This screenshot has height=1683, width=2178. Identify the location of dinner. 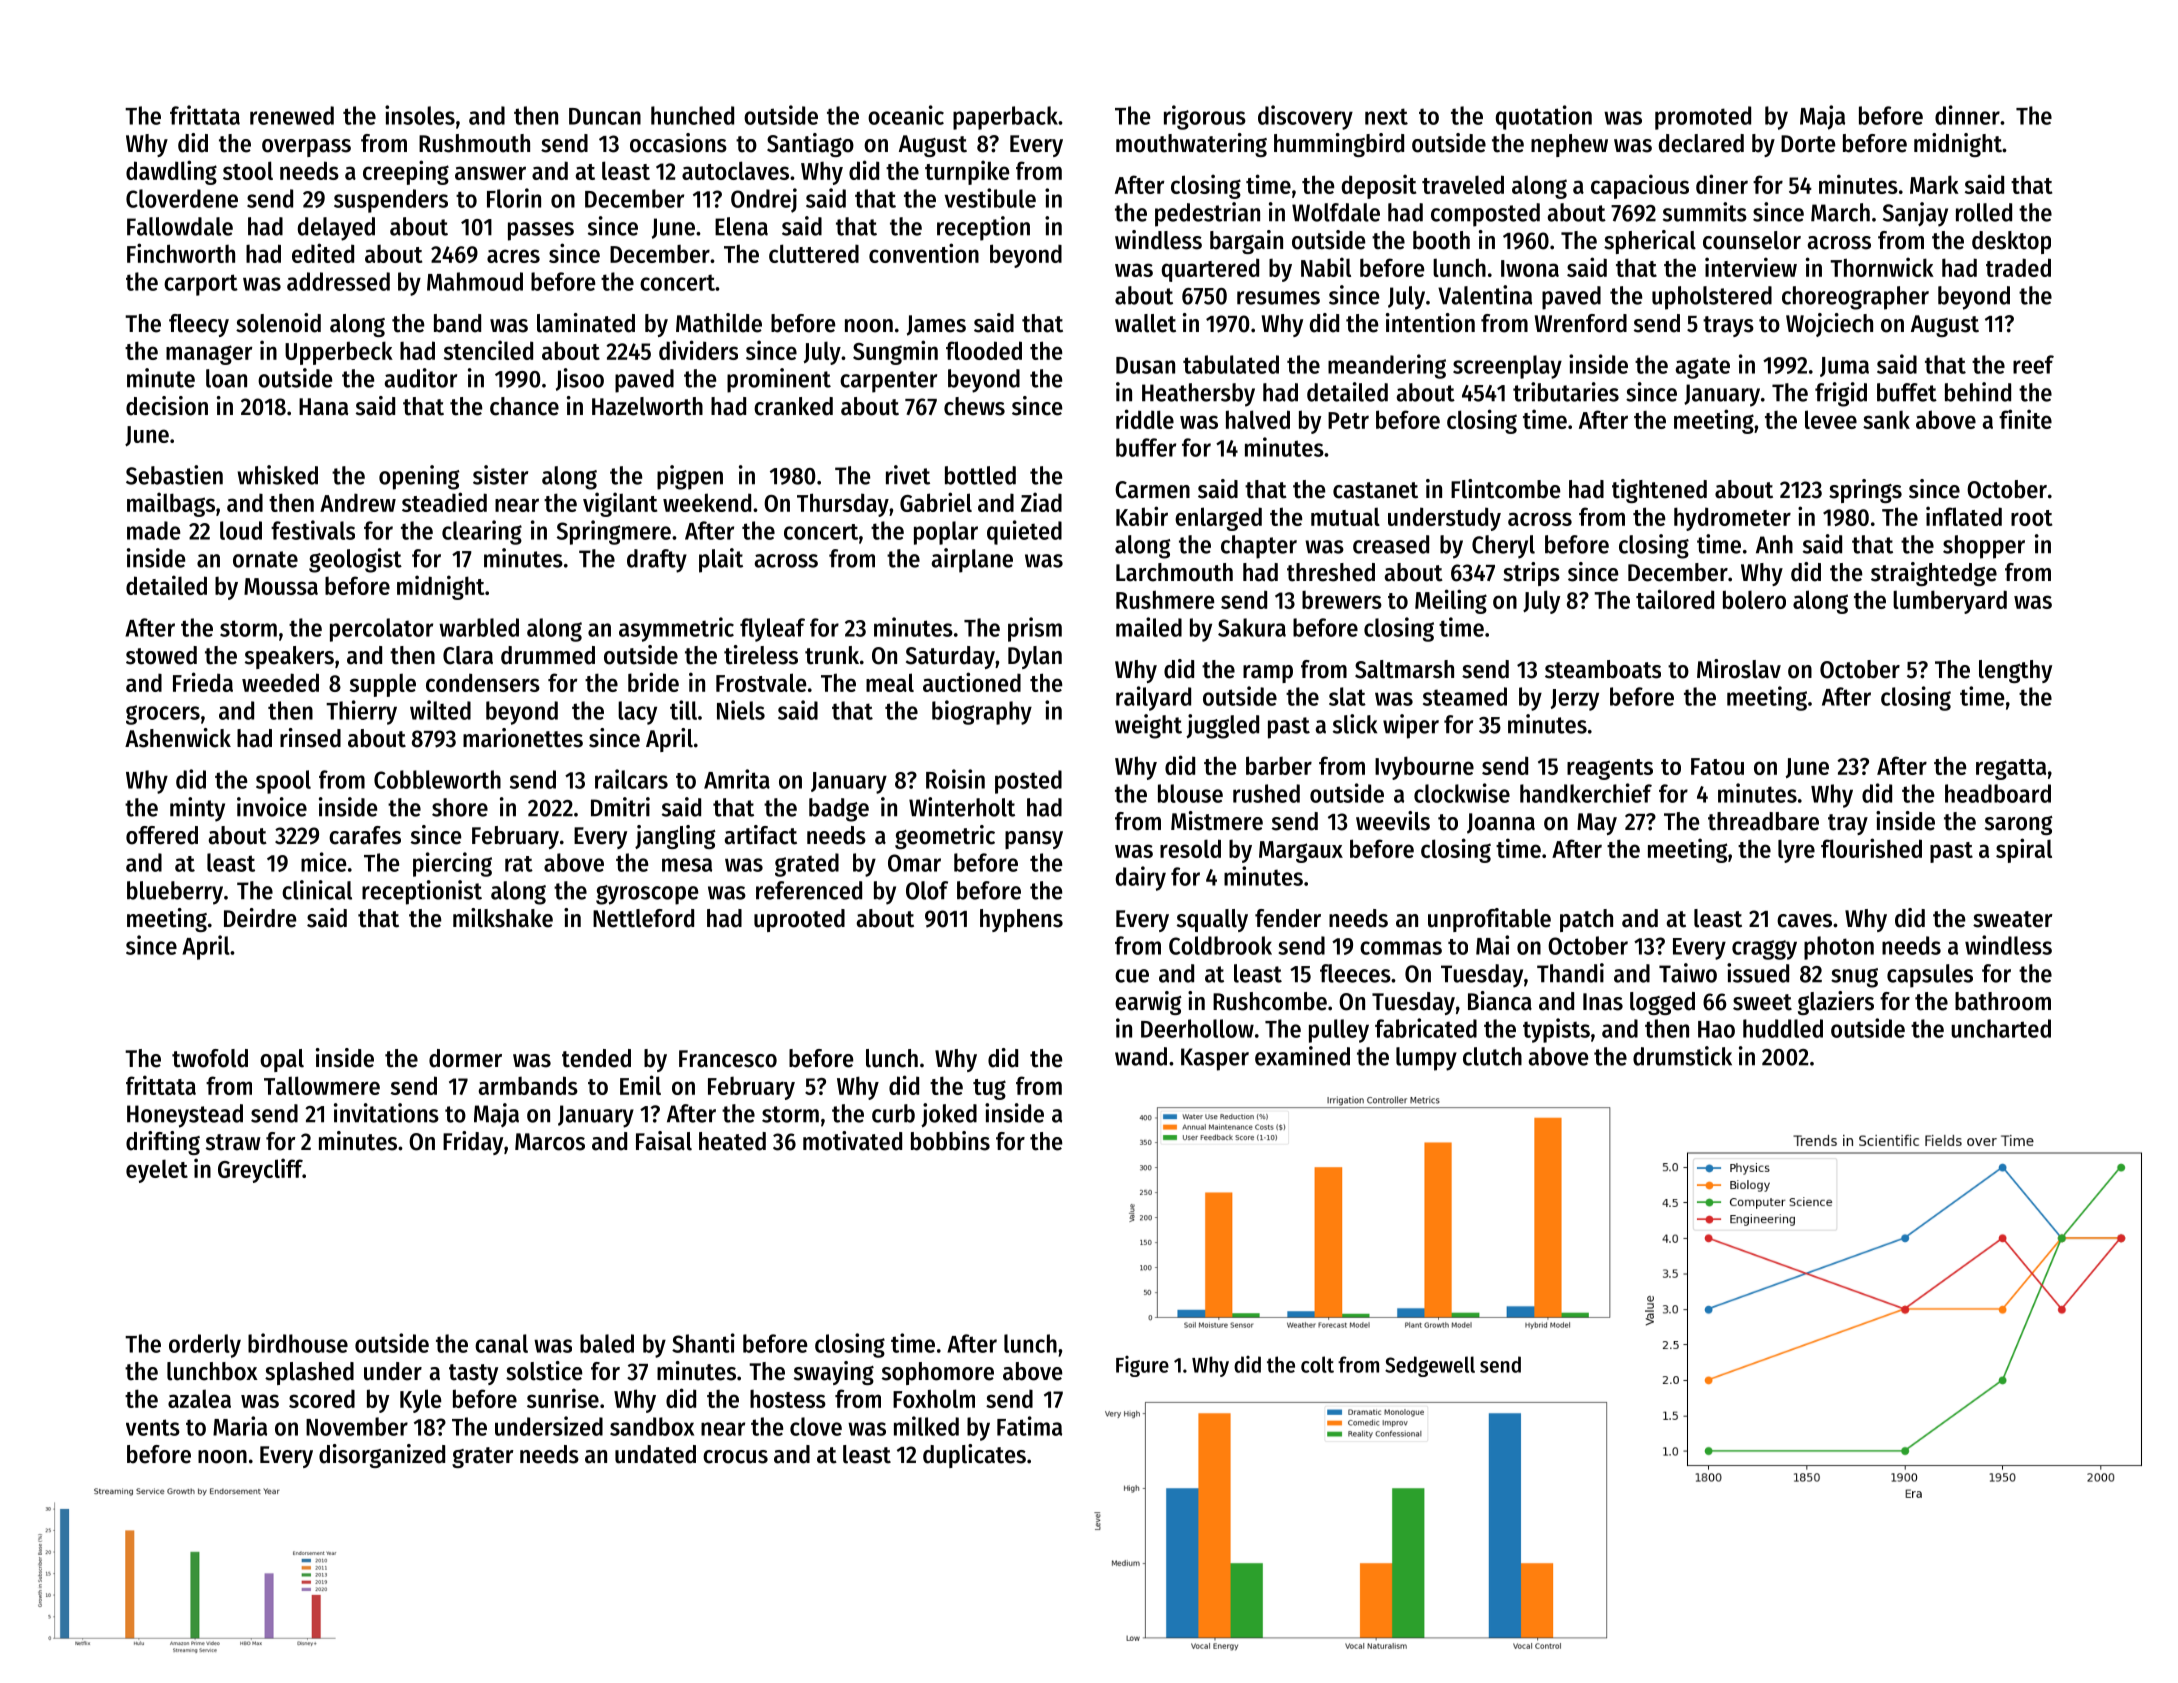
(1967, 115).
